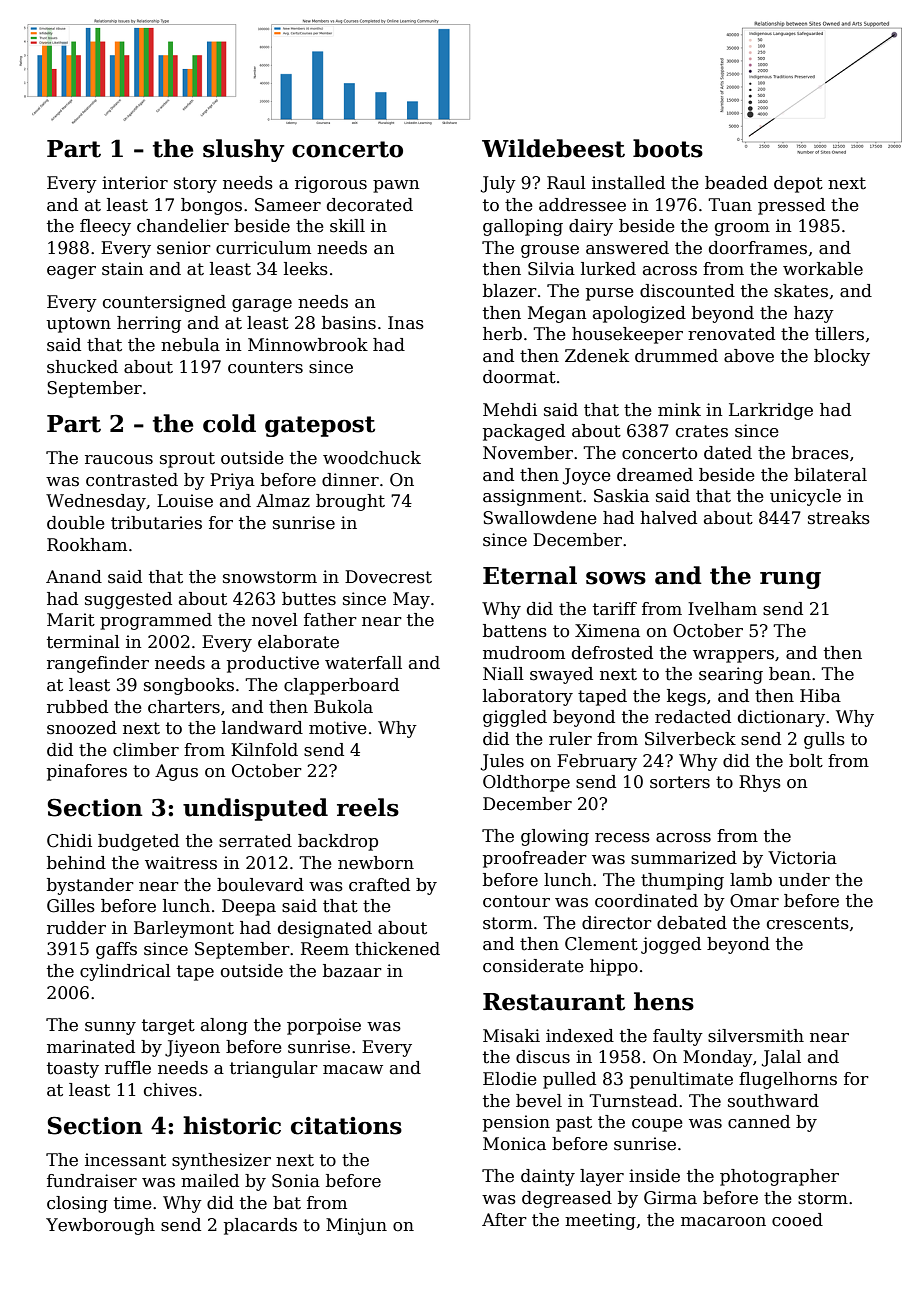 The height and width of the page is (1314, 924). Describe the element at coordinates (331, 184) in the page. I see `rigorous` at that location.
